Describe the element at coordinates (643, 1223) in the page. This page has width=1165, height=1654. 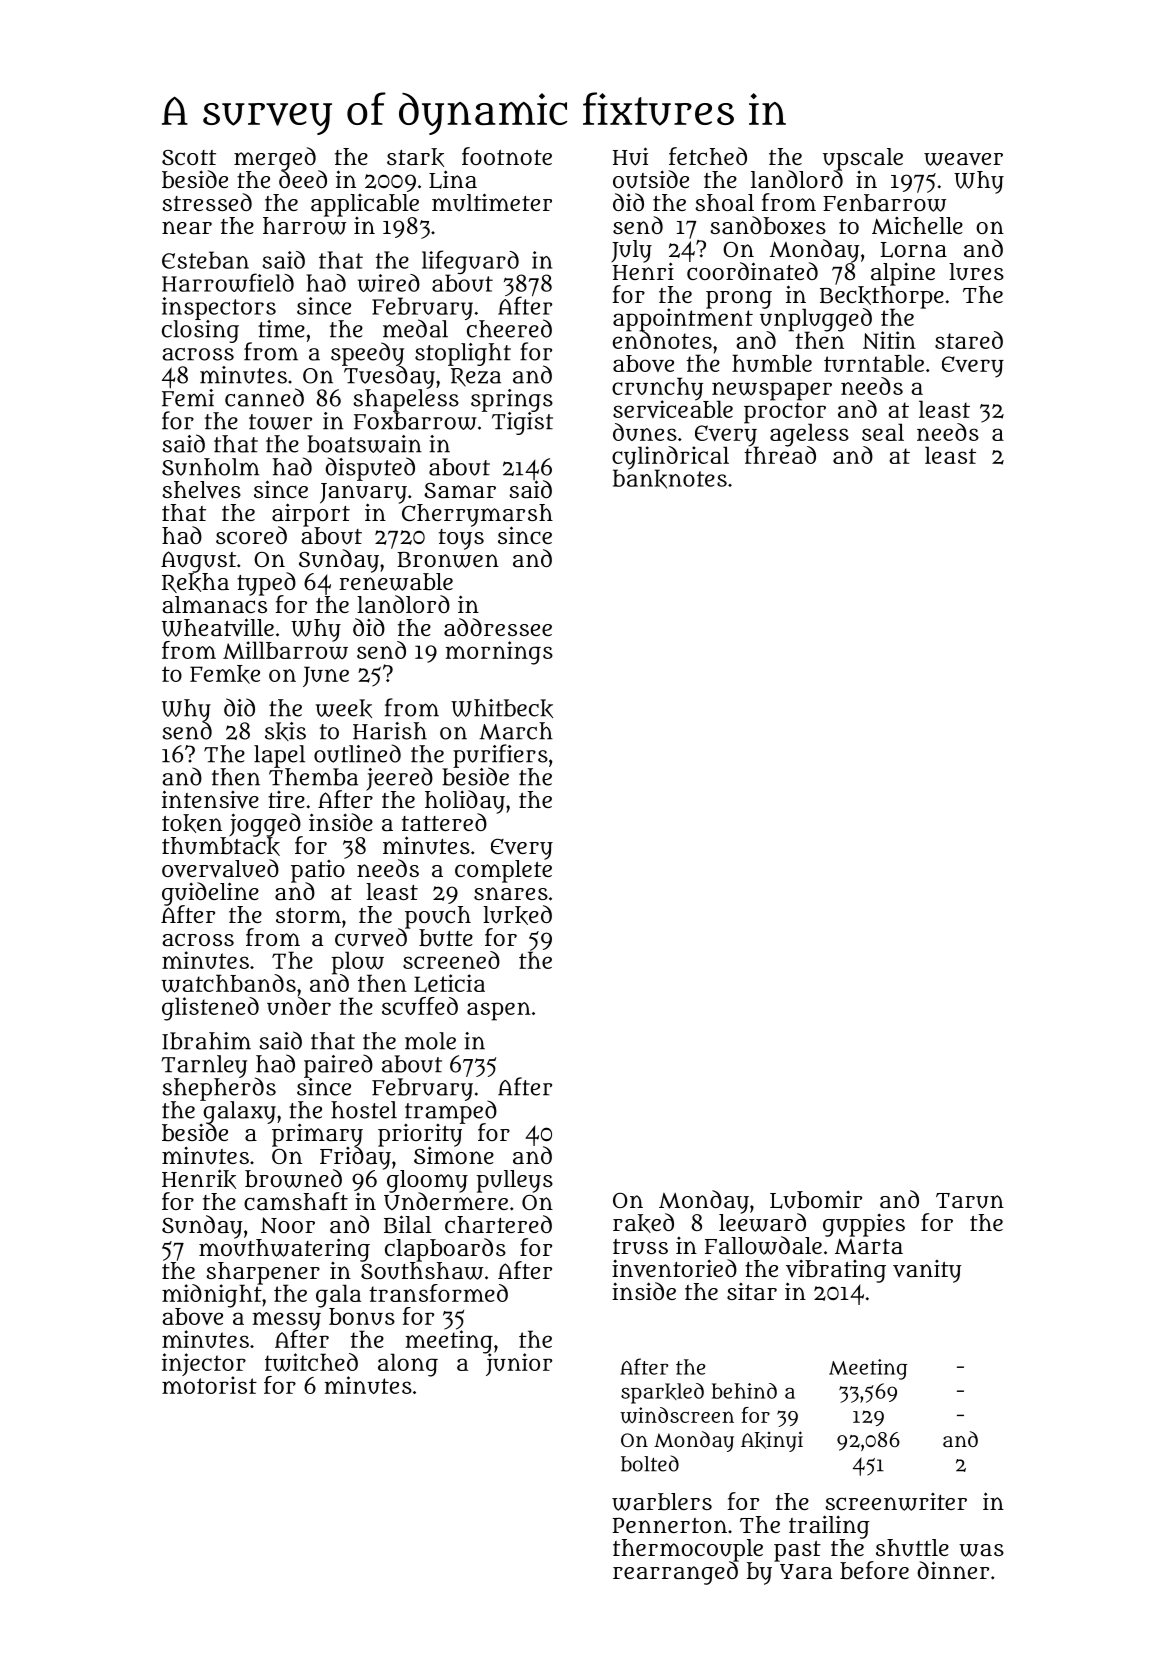
I see `raked` at that location.
